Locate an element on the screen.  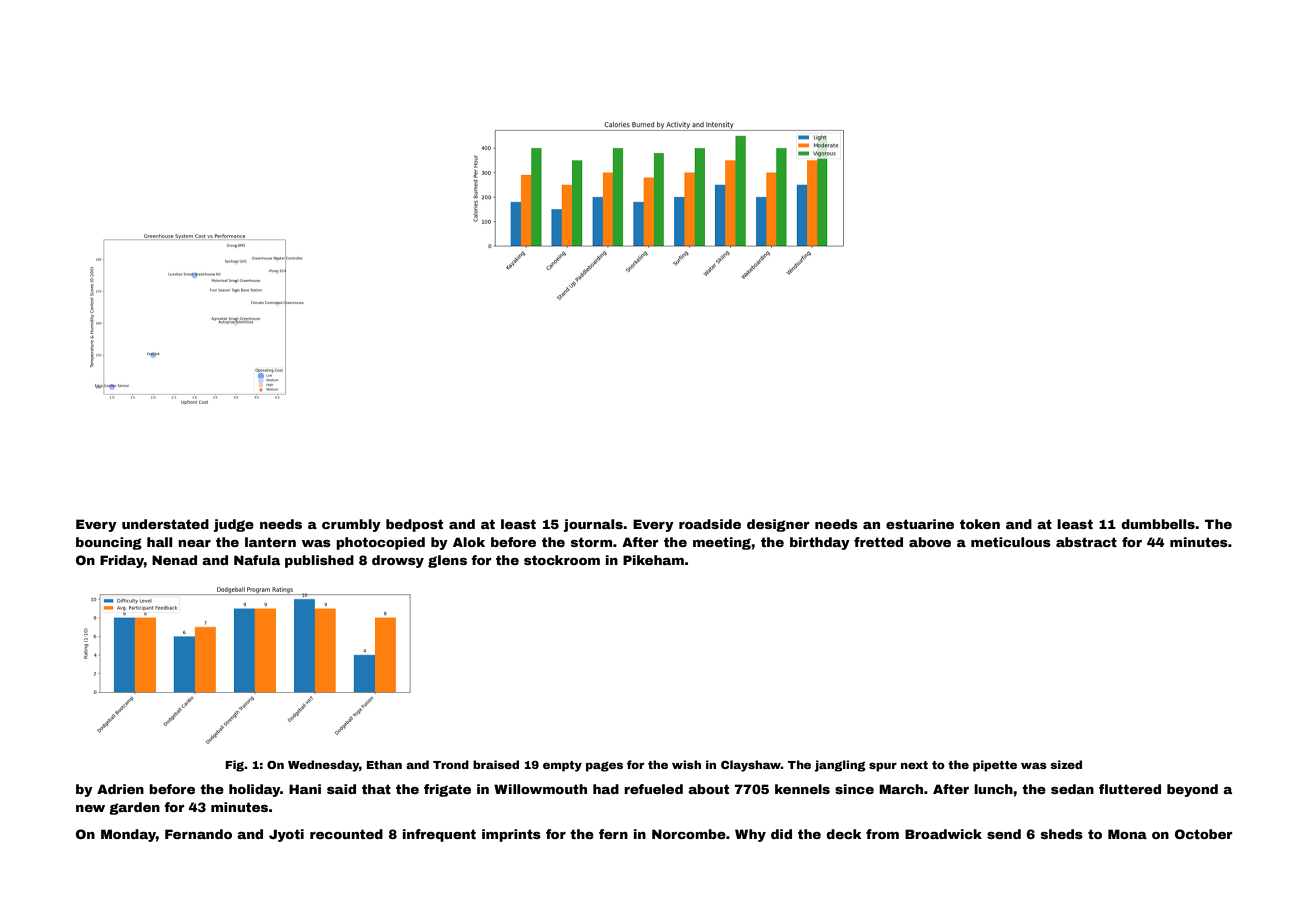
published is located at coordinates (319, 561).
